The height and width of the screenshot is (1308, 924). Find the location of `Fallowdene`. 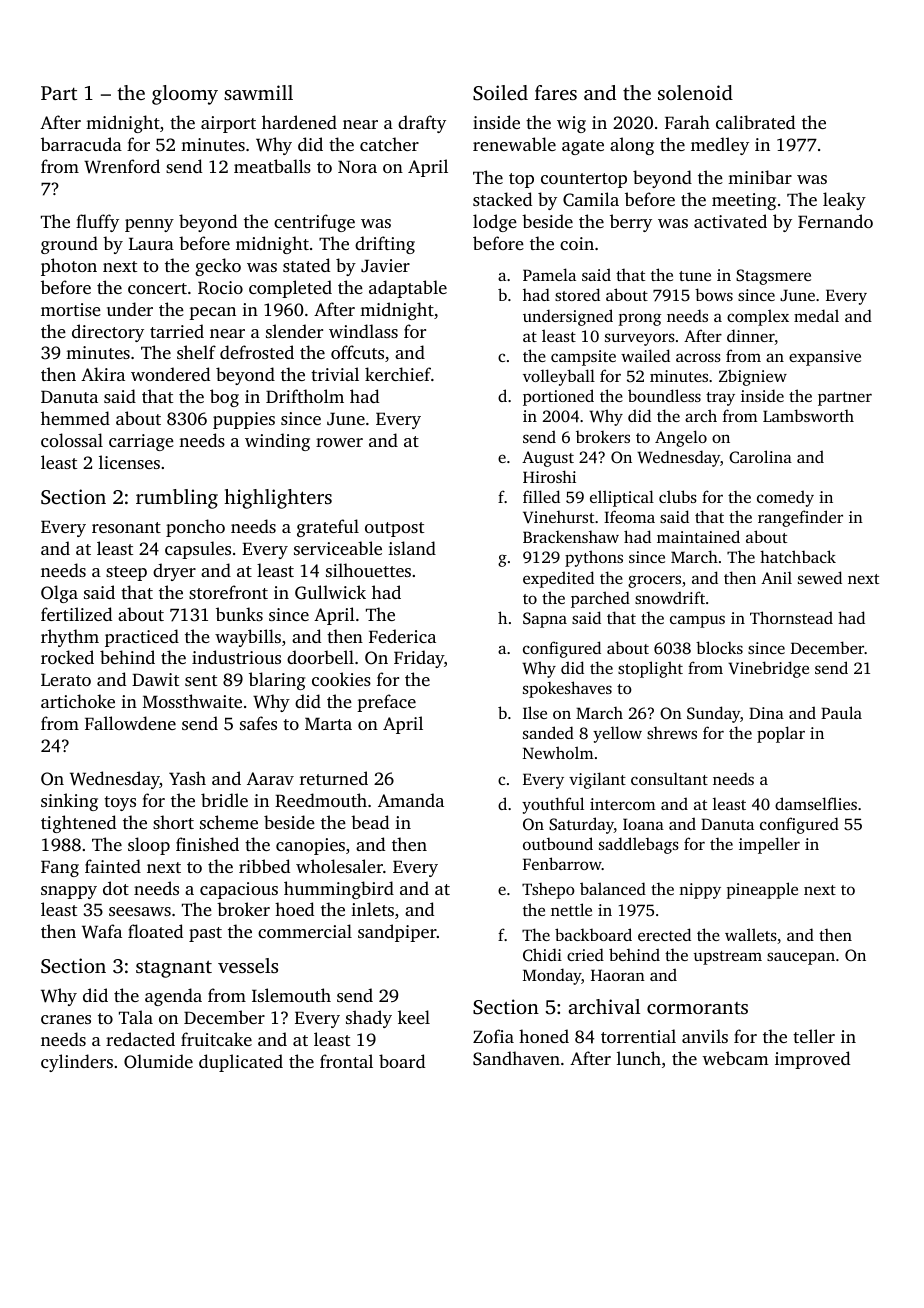

Fallowdene is located at coordinates (130, 723).
